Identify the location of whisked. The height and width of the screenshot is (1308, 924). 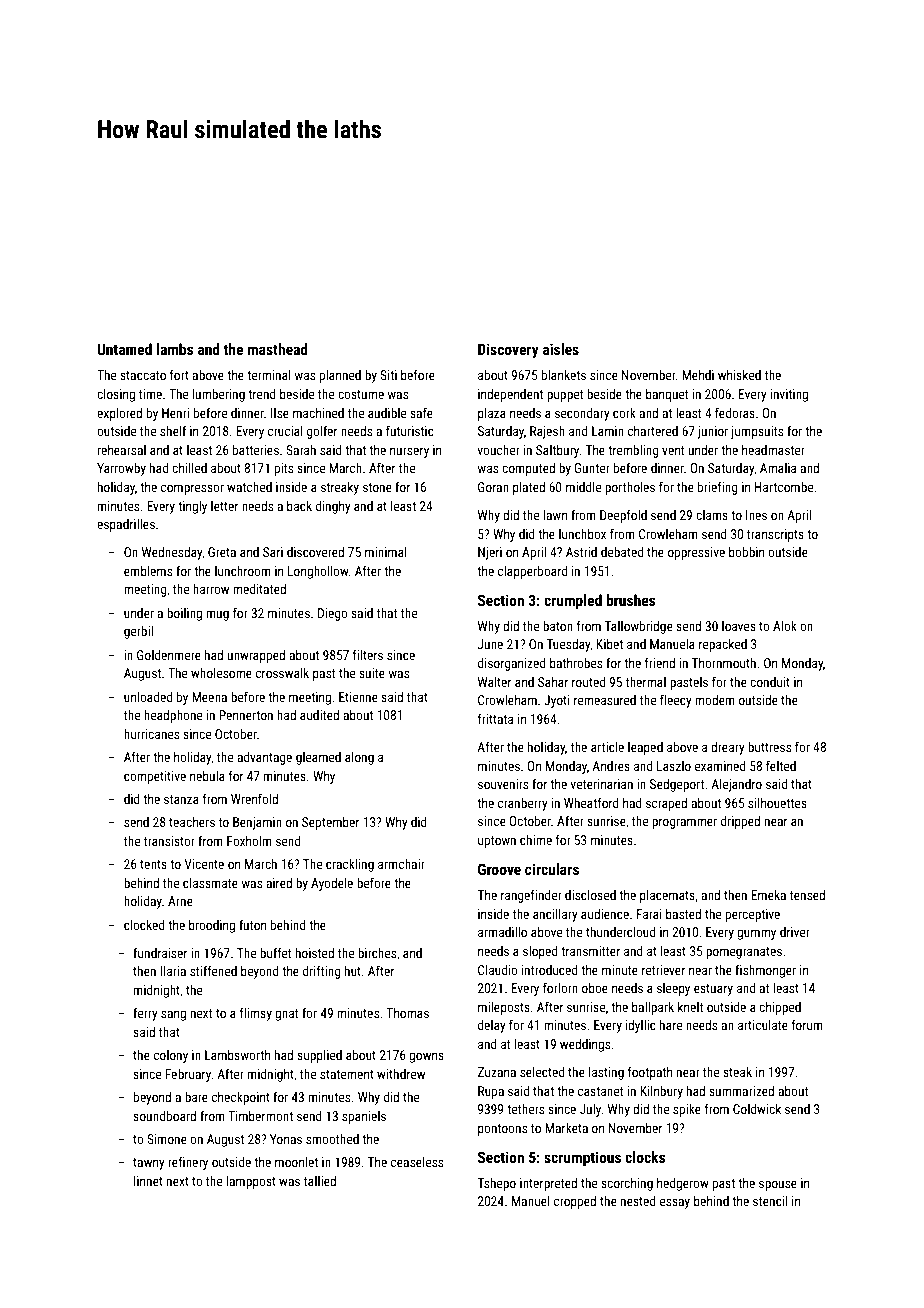
(739, 375).
